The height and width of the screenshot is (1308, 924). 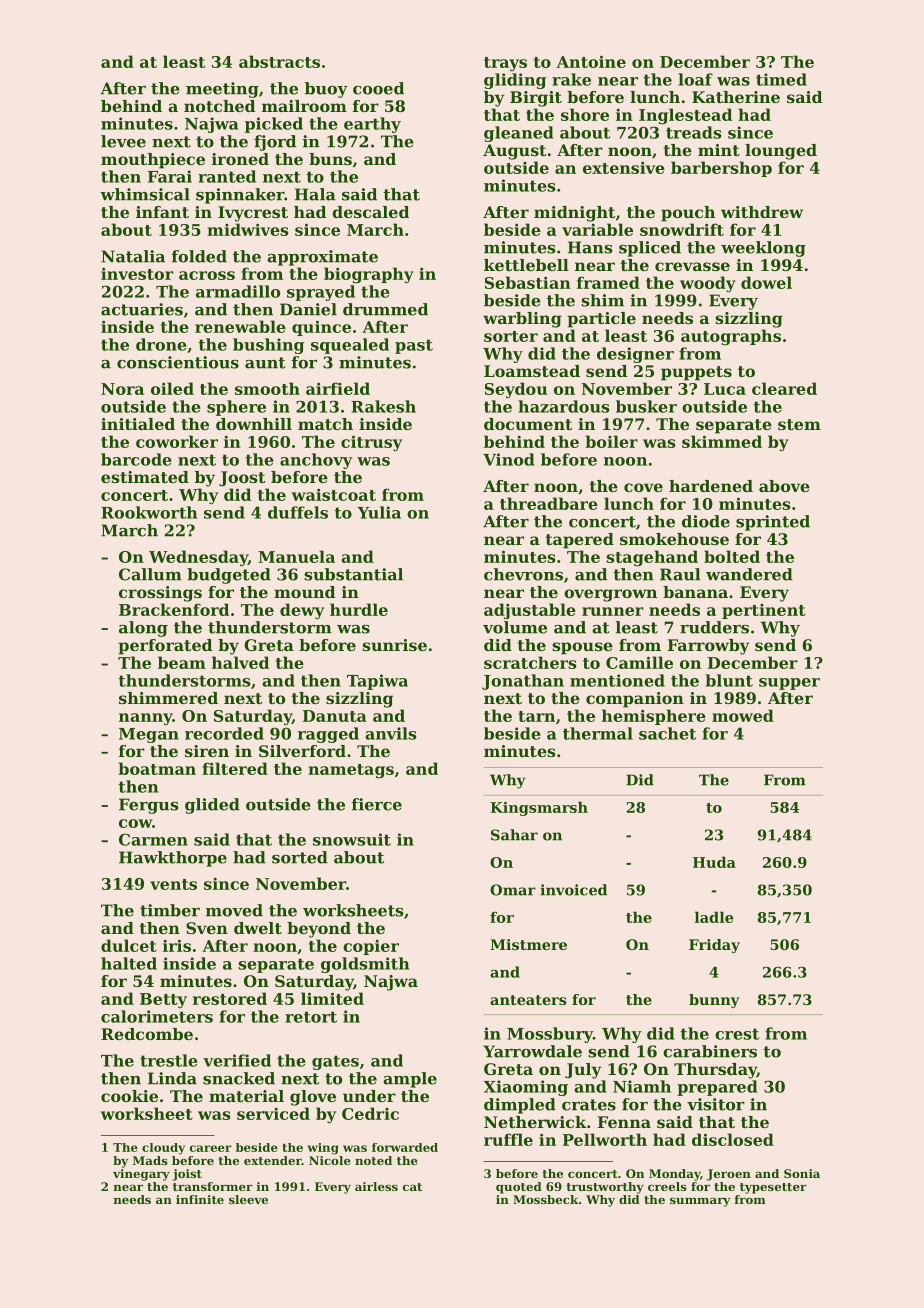 What do you see at coordinates (394, 645) in the screenshot?
I see `sunrise` at bounding box center [394, 645].
